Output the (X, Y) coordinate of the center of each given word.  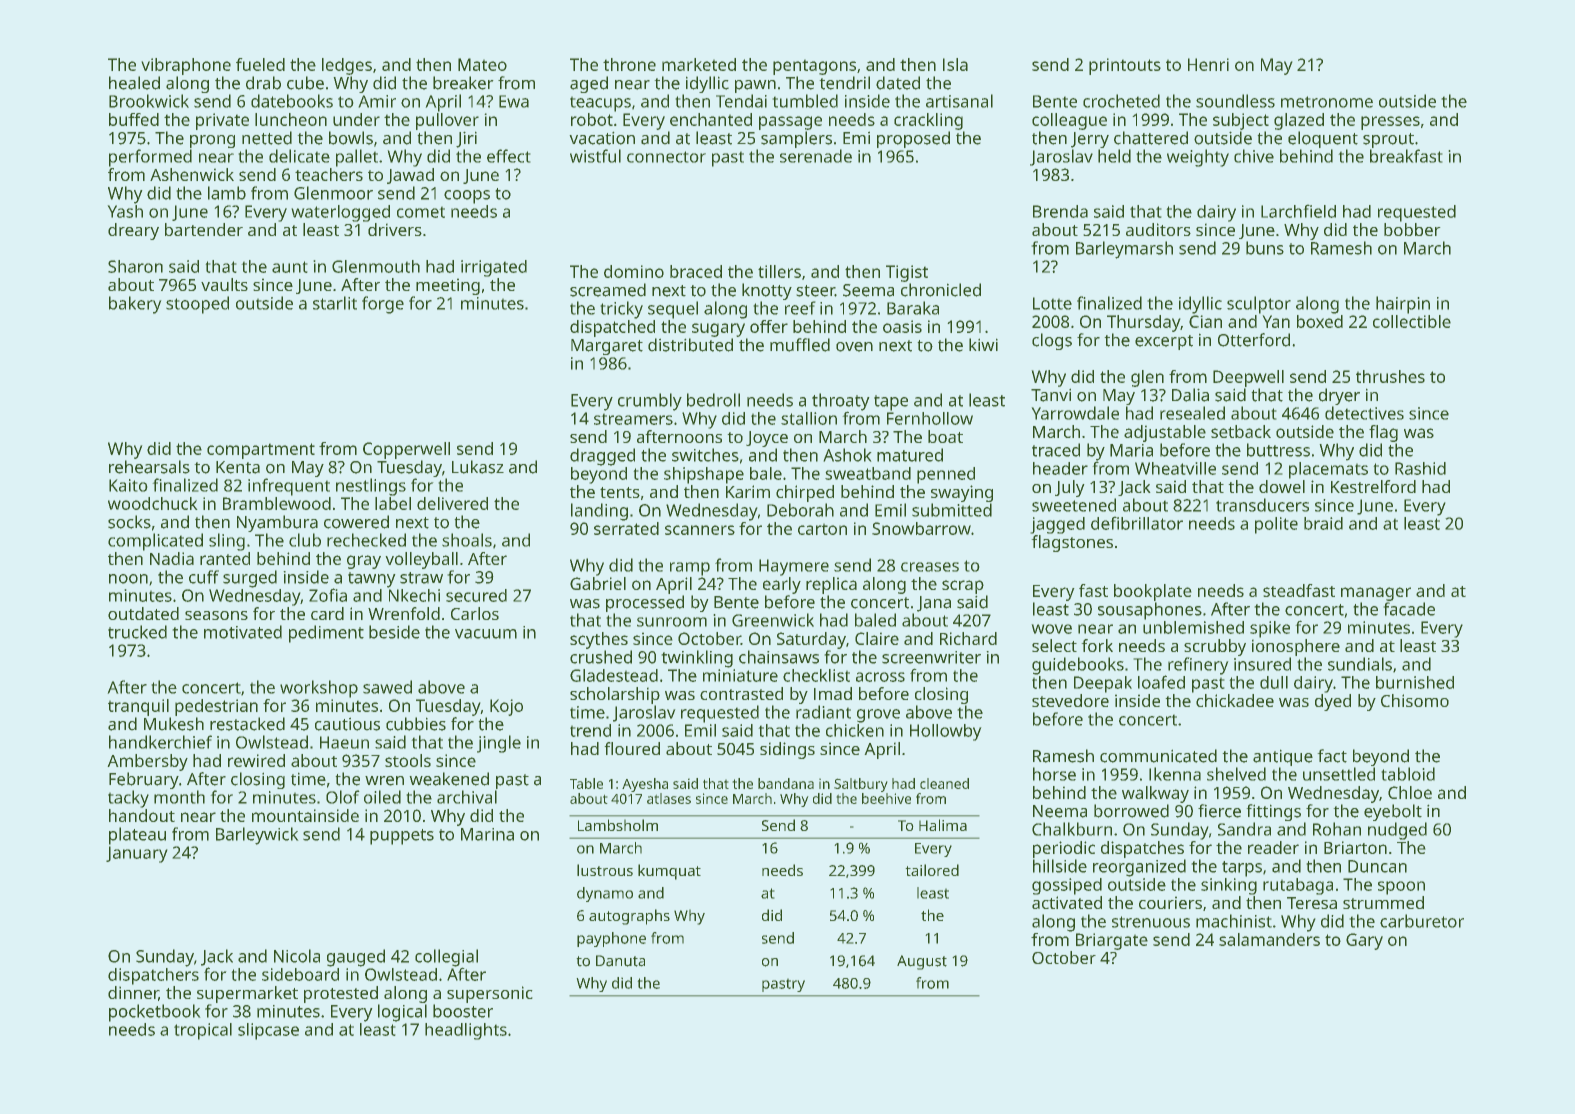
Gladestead (614, 675)
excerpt (1164, 342)
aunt (290, 267)
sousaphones (1150, 611)
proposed (913, 139)
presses (1390, 123)
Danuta (620, 961)
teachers (329, 174)
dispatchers (153, 976)
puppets (402, 837)
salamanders (1269, 939)
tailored (932, 870)
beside (394, 632)
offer (769, 326)
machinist (1234, 921)
